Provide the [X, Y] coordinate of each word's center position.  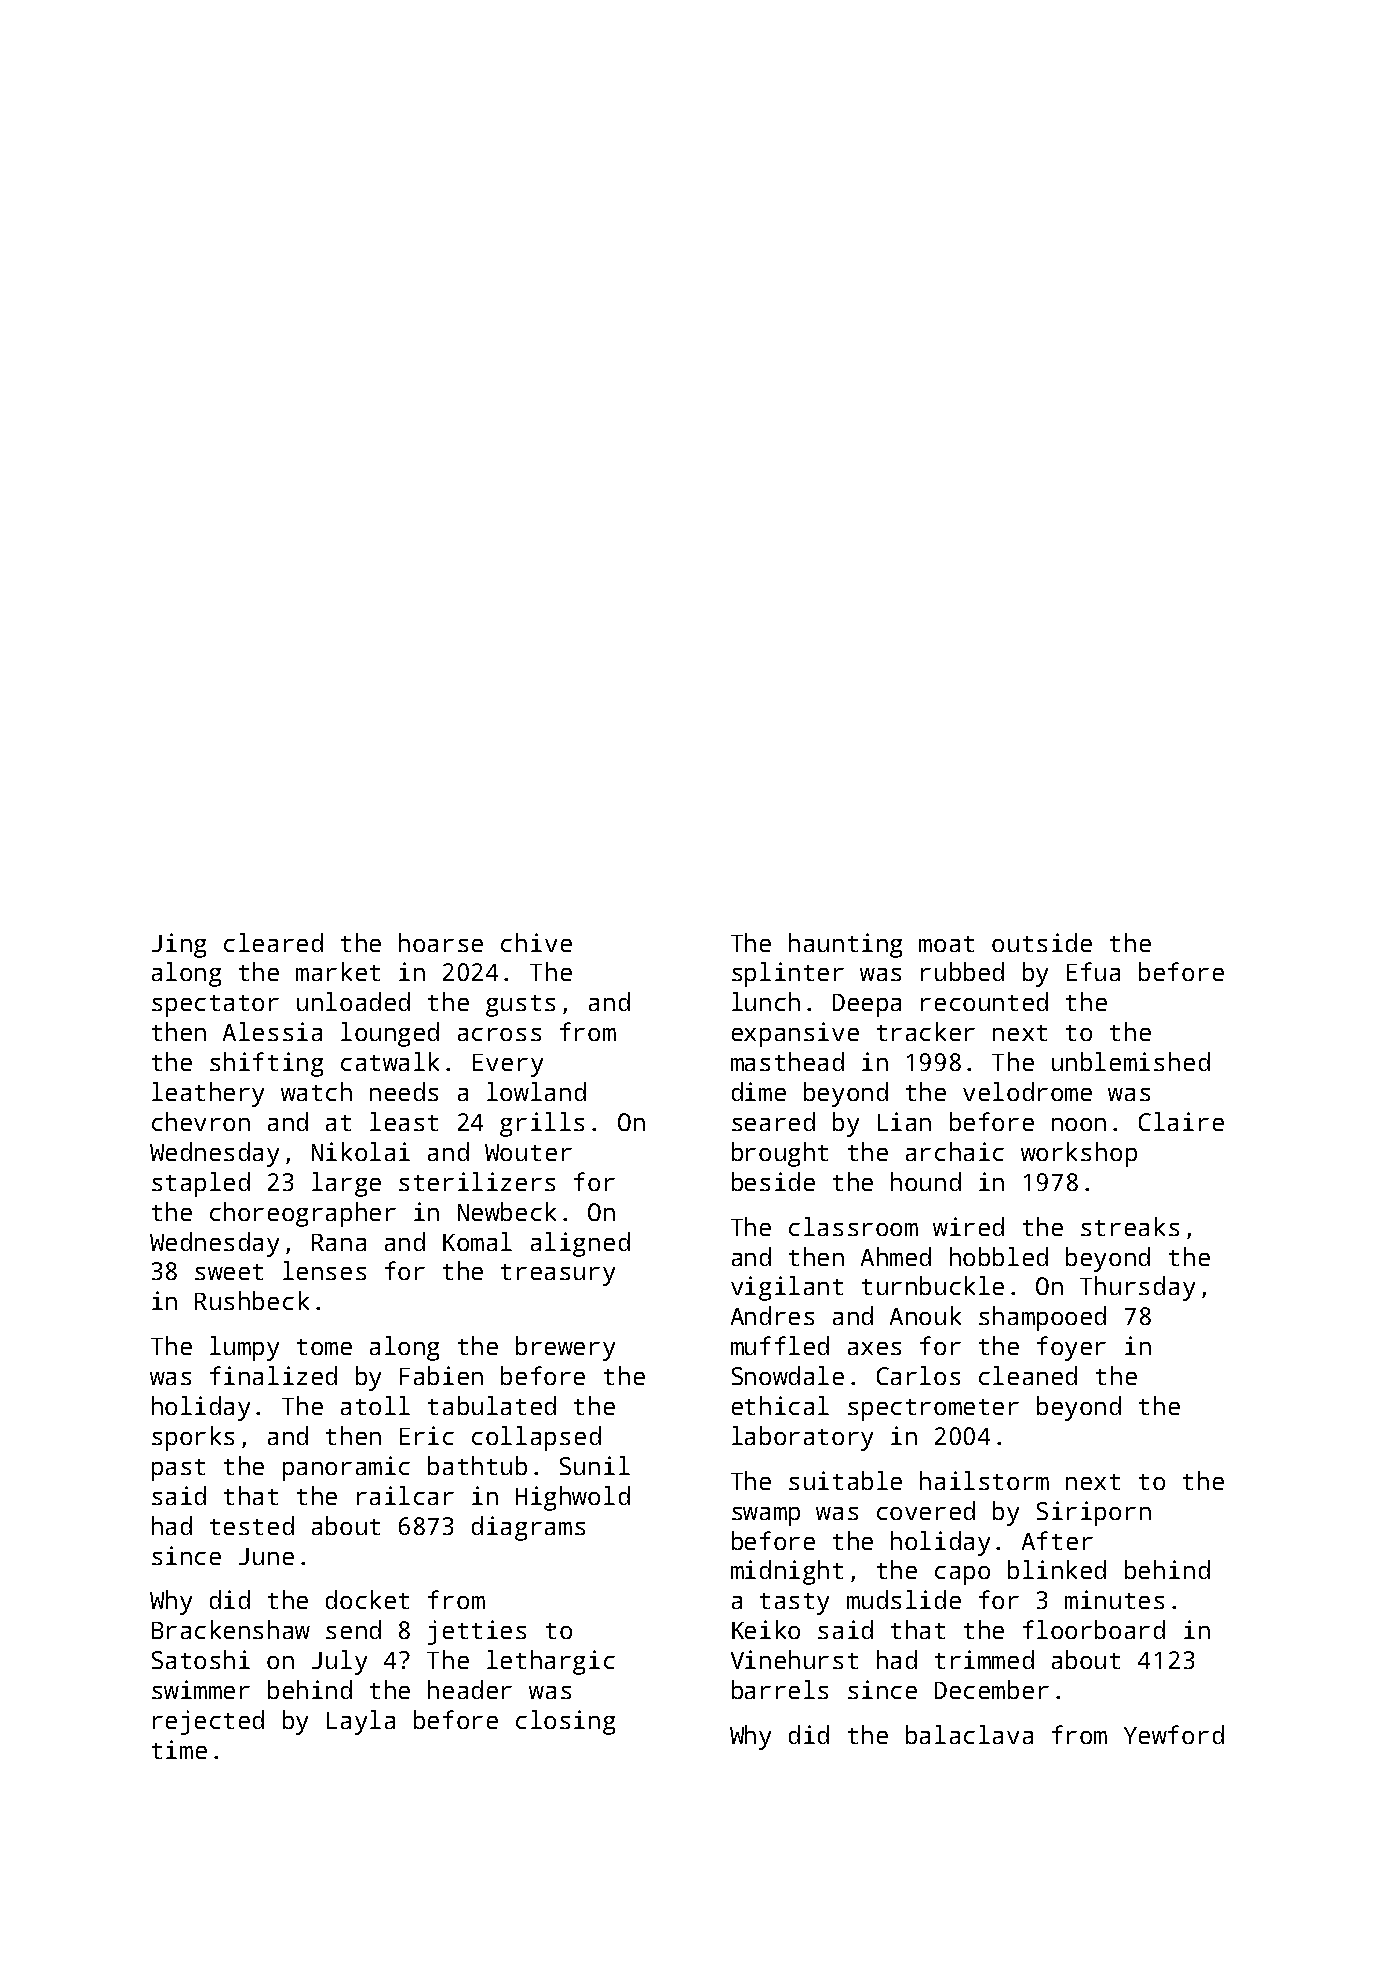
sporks [193, 1438]
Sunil [595, 1465]
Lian [904, 1121]
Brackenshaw [231, 1629]
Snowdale [788, 1375]
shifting [266, 1064]
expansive [795, 1034]
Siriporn [1094, 1513]
